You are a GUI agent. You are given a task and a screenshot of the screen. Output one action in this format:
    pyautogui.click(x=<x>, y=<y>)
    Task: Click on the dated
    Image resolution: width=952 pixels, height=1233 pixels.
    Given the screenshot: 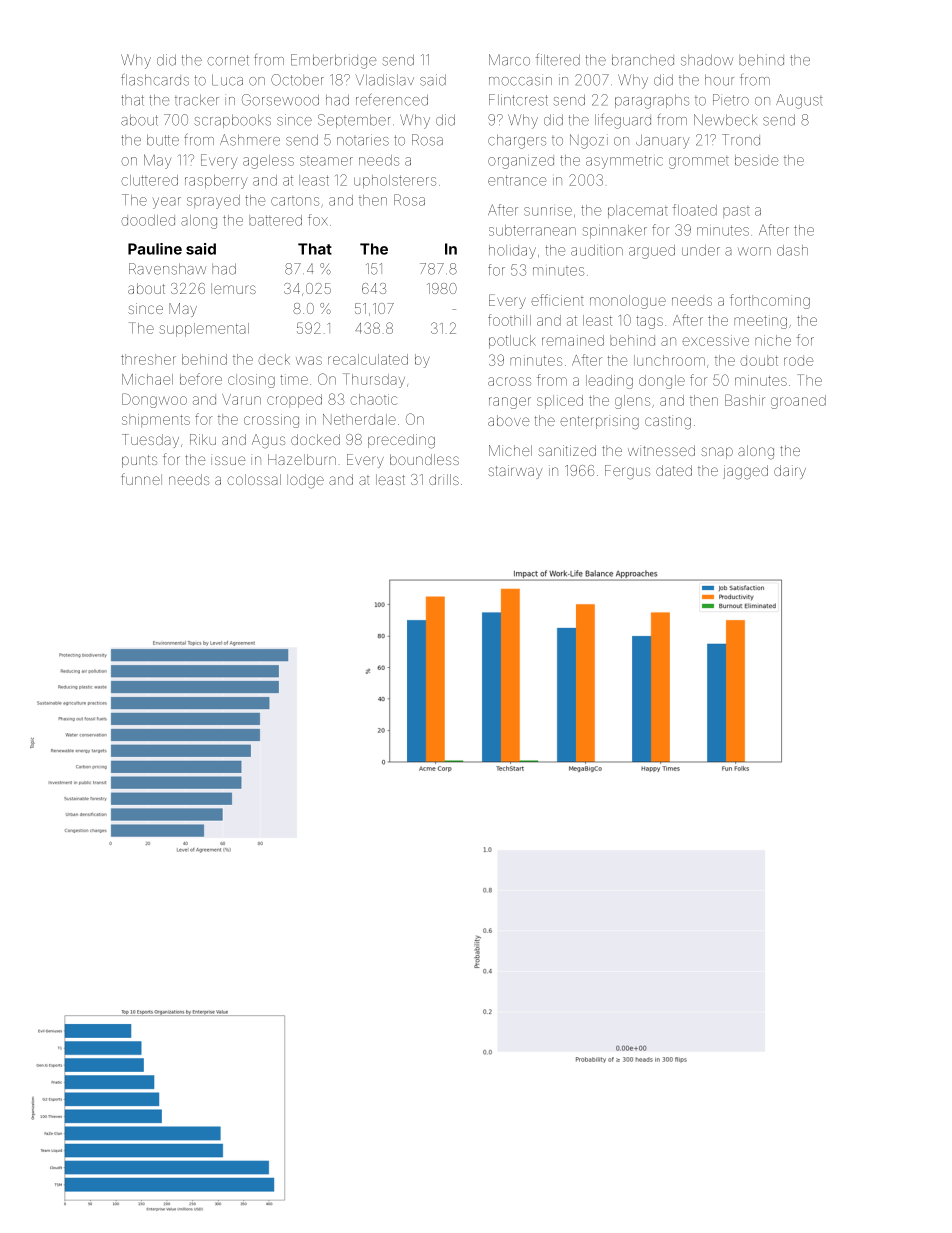 What is the action you would take?
    pyautogui.click(x=674, y=470)
